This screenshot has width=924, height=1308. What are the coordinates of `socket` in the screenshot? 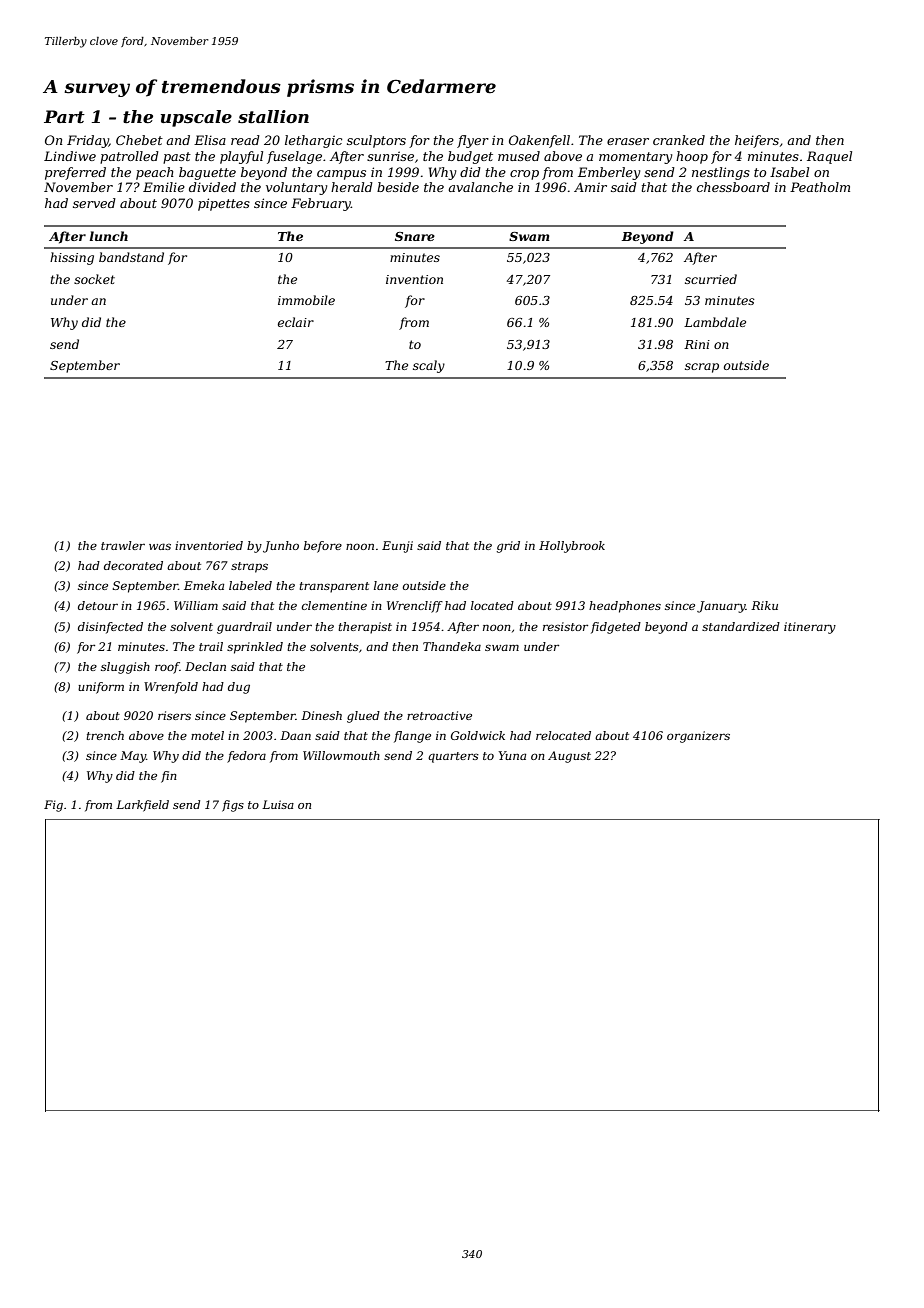 It's located at (94, 279).
